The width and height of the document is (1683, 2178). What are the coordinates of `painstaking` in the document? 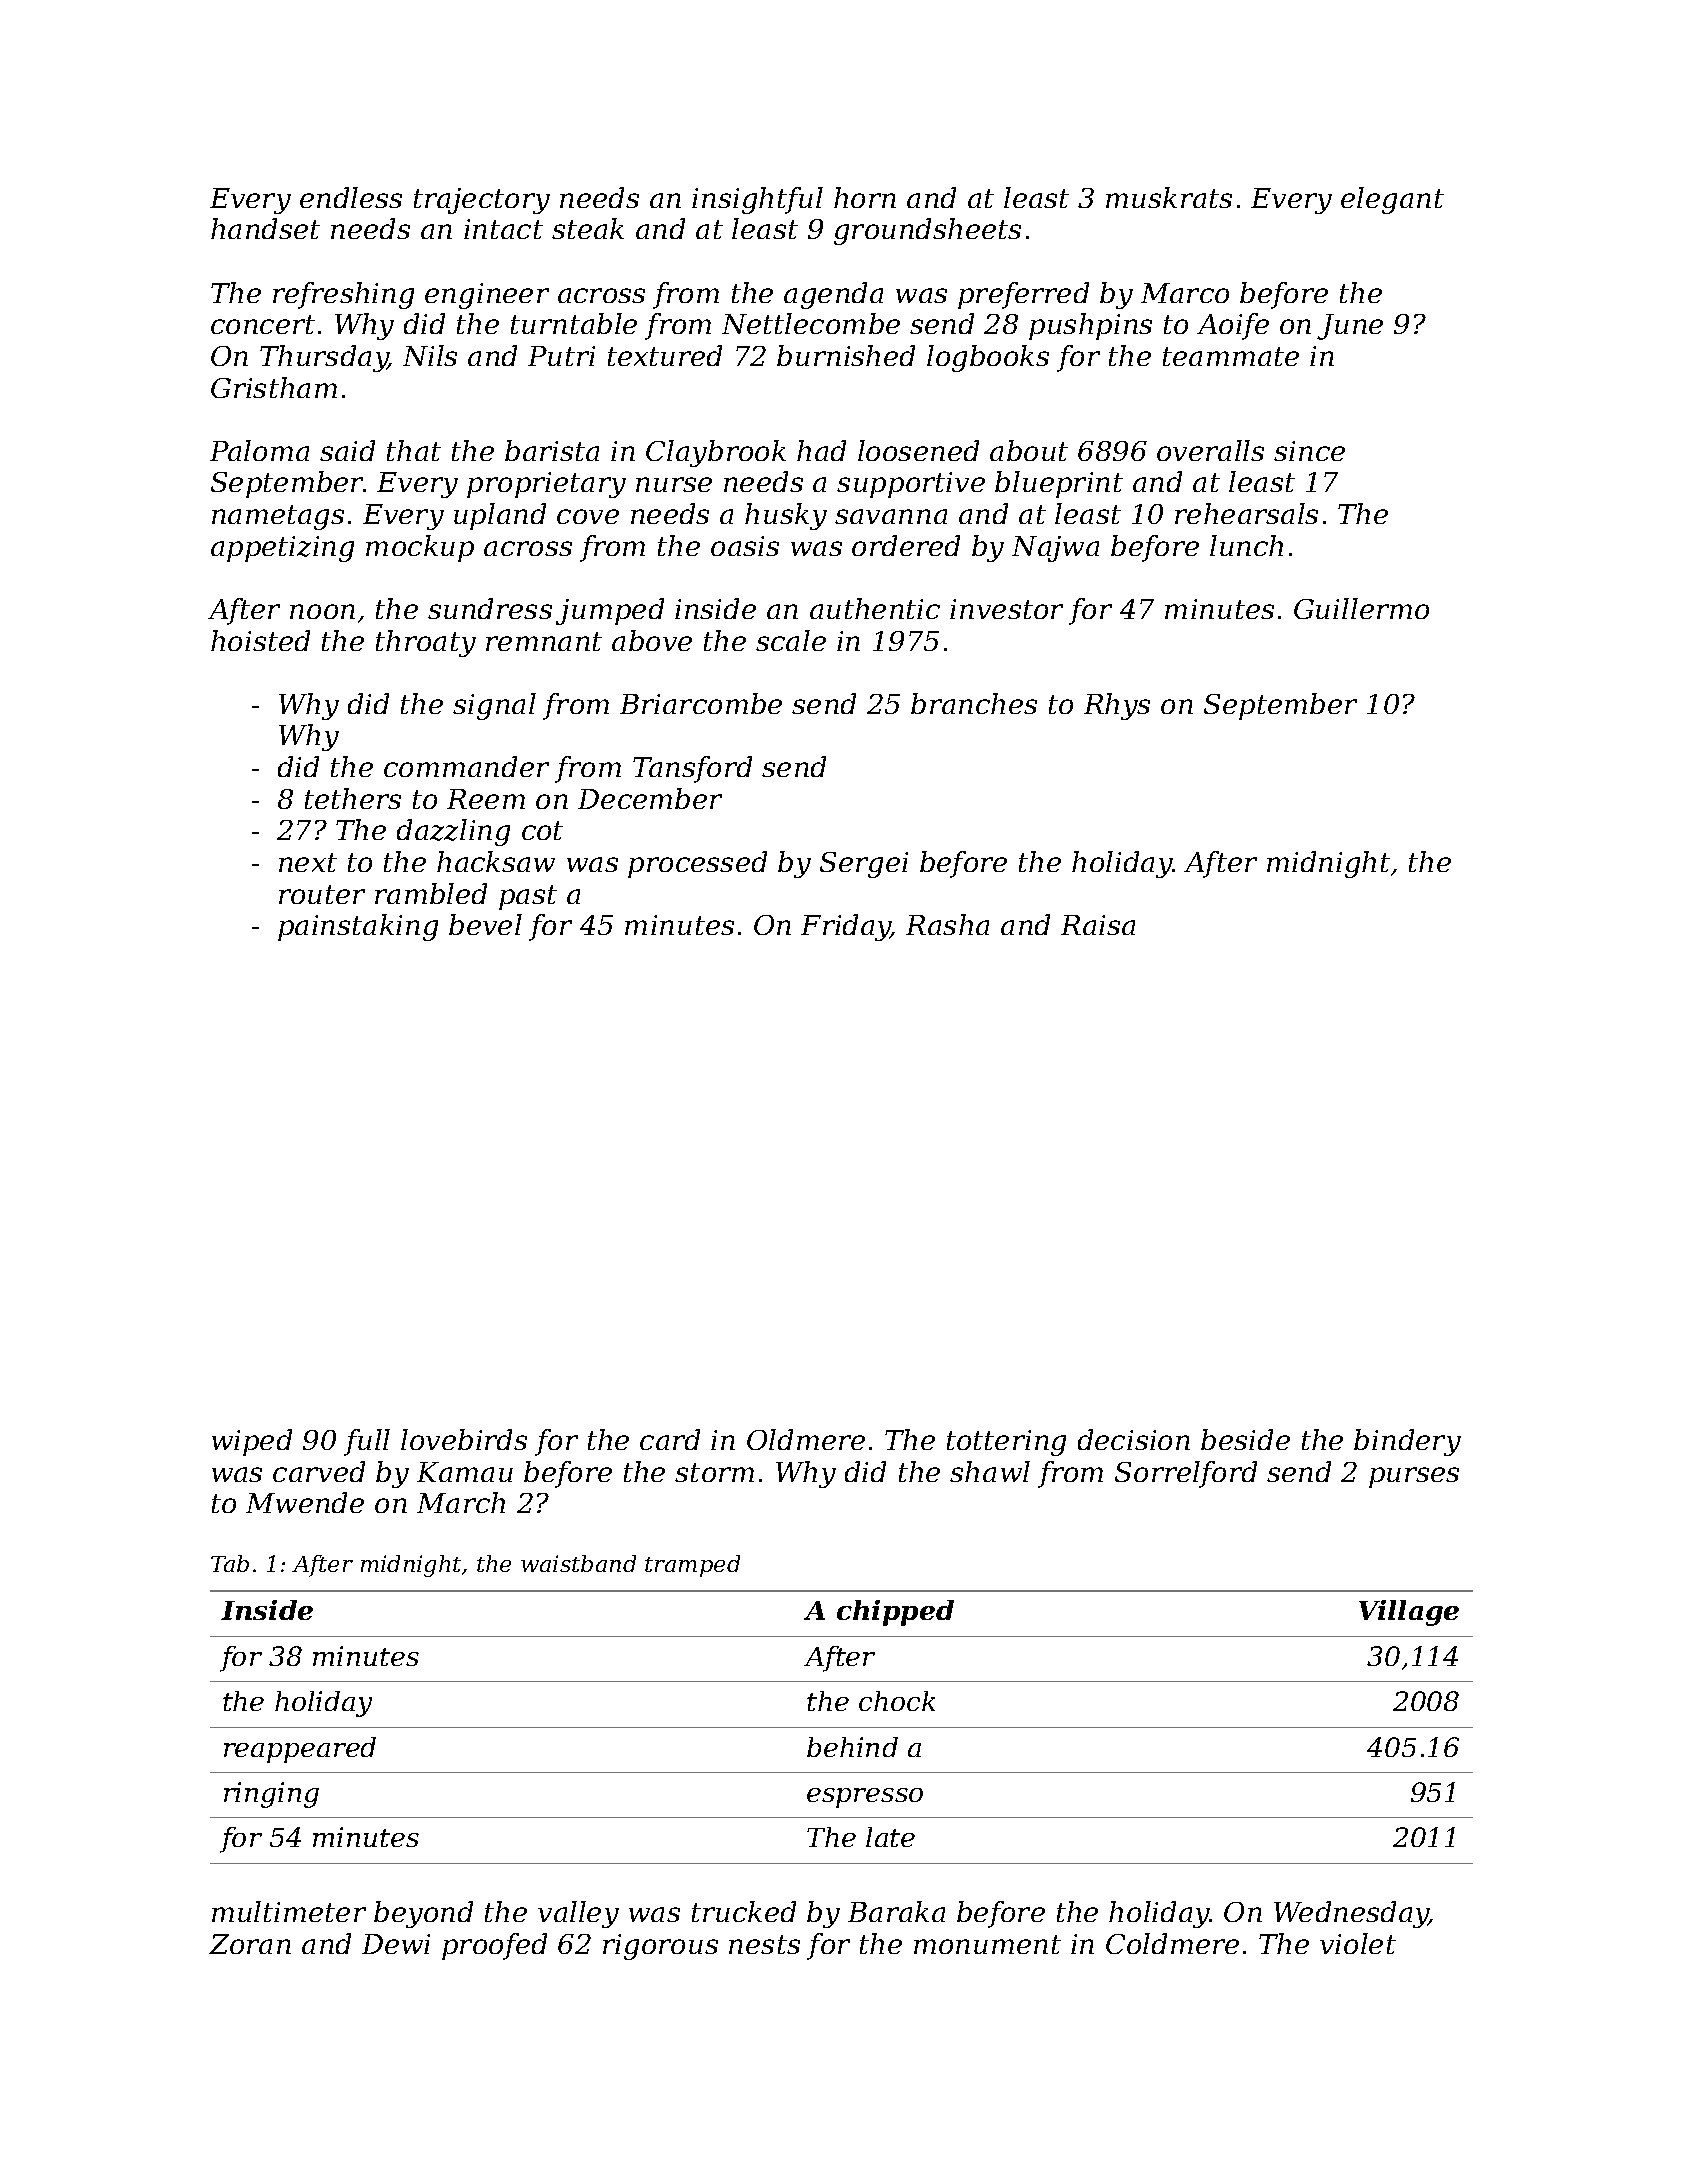 It's located at (358, 927).
